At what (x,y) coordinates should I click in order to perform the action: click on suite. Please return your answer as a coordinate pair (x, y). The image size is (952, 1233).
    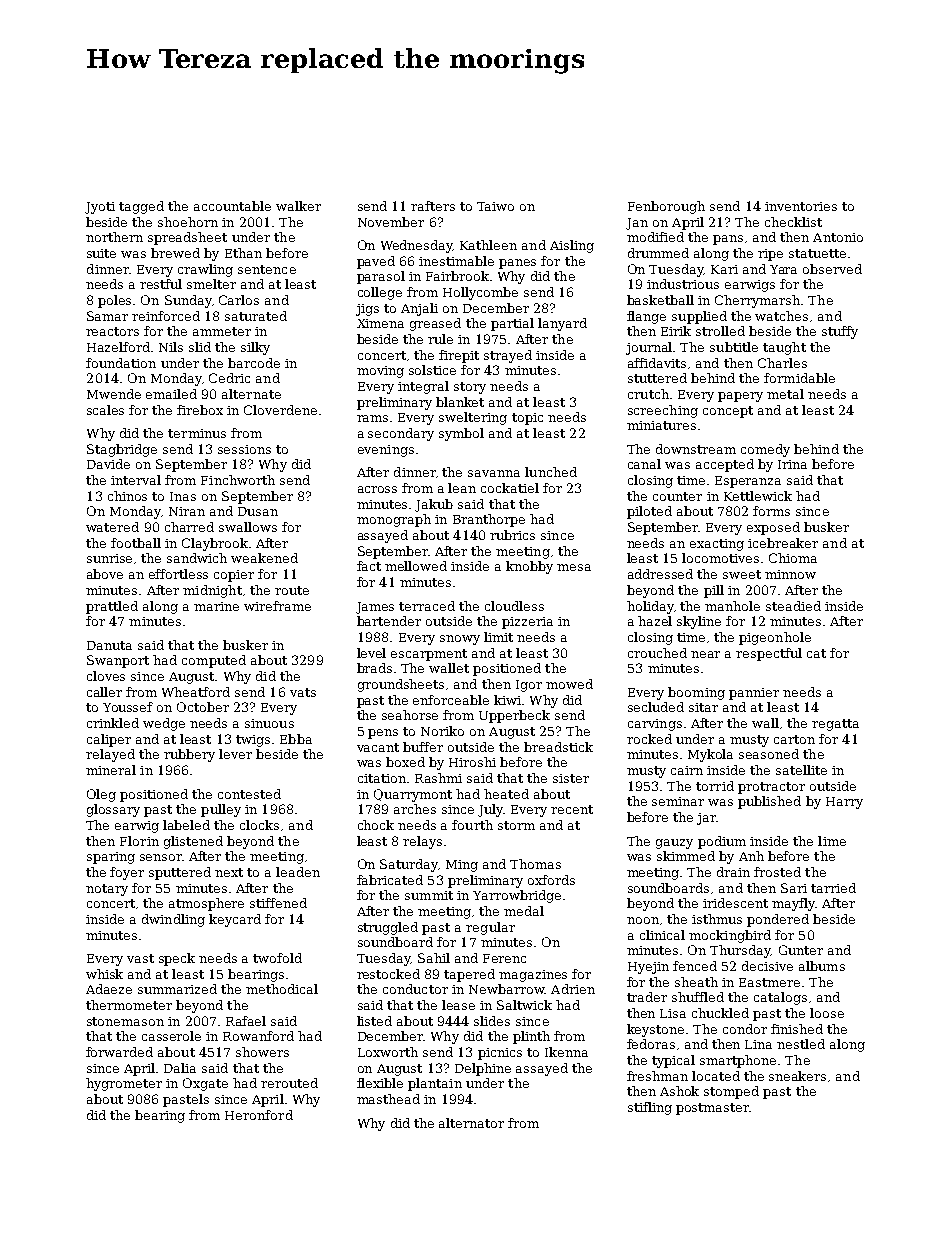
    Looking at the image, I should click on (101, 253).
